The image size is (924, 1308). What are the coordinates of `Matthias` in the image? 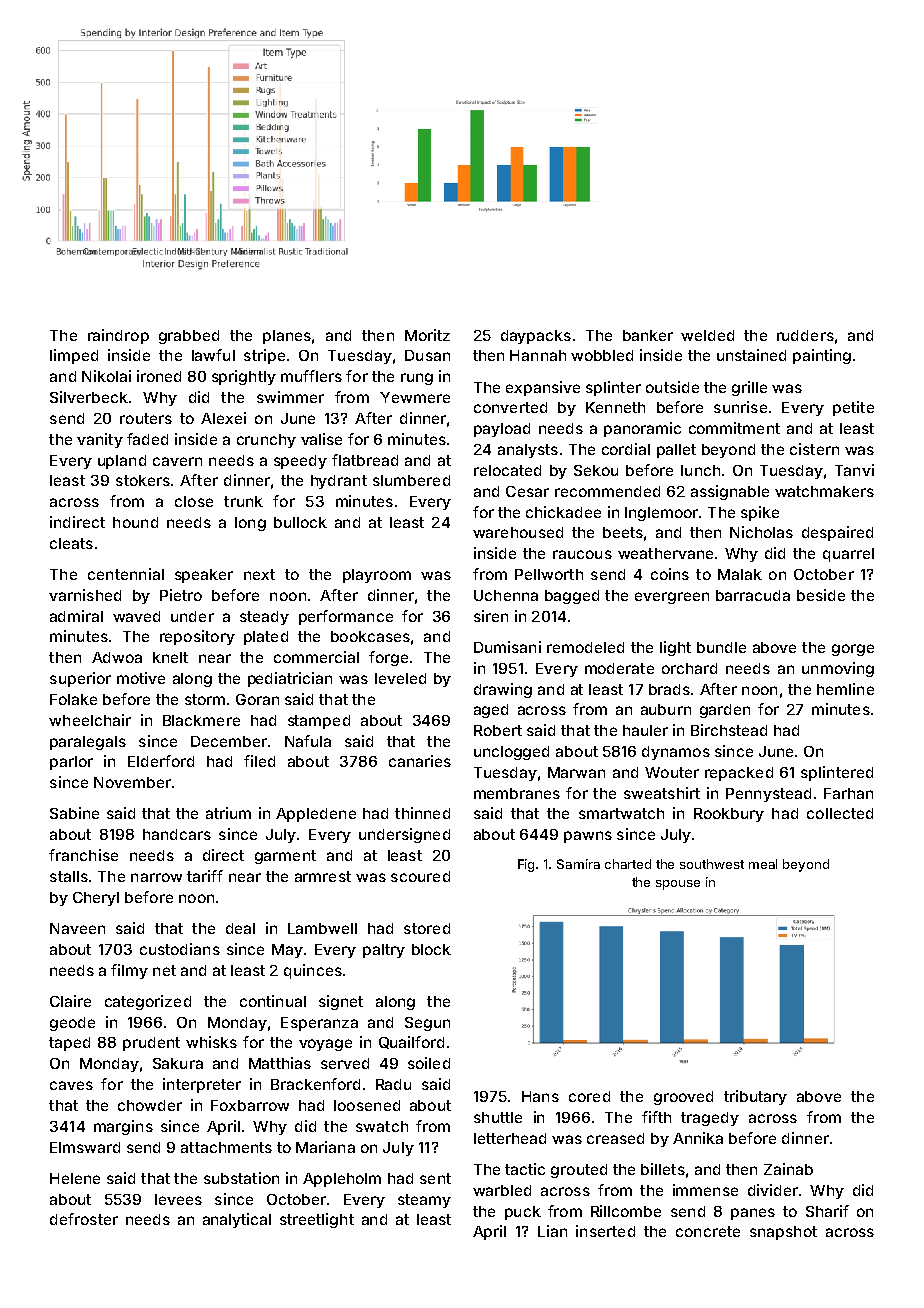 It's located at (280, 1063).
